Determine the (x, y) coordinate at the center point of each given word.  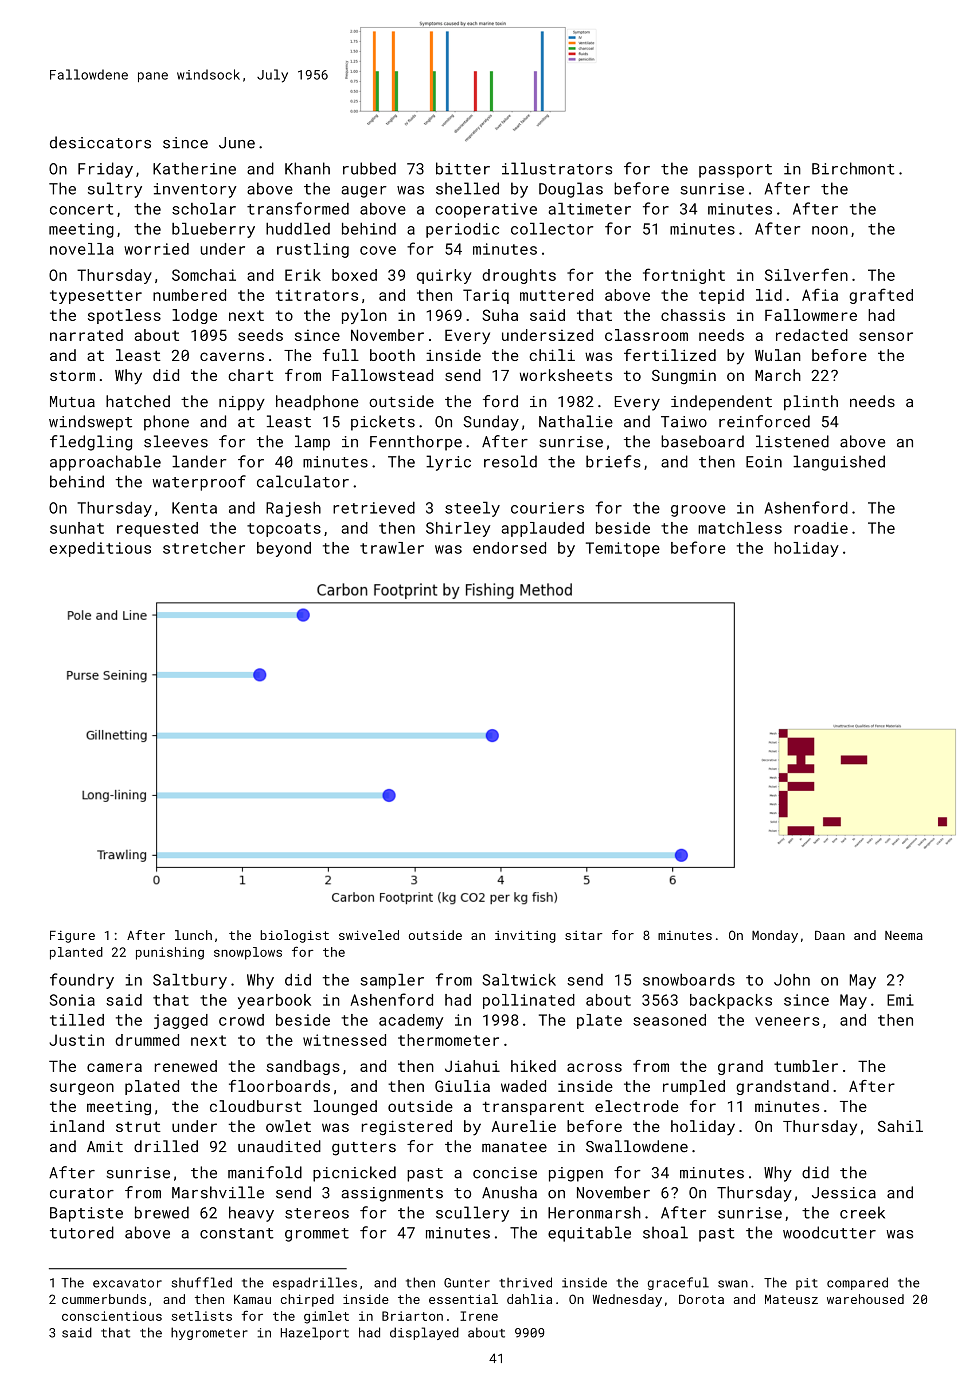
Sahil (900, 1126)
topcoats (284, 530)
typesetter (96, 297)
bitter (463, 168)
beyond (284, 549)
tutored (82, 1232)
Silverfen (806, 274)
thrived (525, 1282)
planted (76, 953)
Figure (72, 937)
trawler (392, 548)
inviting (525, 936)
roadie (821, 528)
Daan (830, 935)
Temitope (623, 549)
